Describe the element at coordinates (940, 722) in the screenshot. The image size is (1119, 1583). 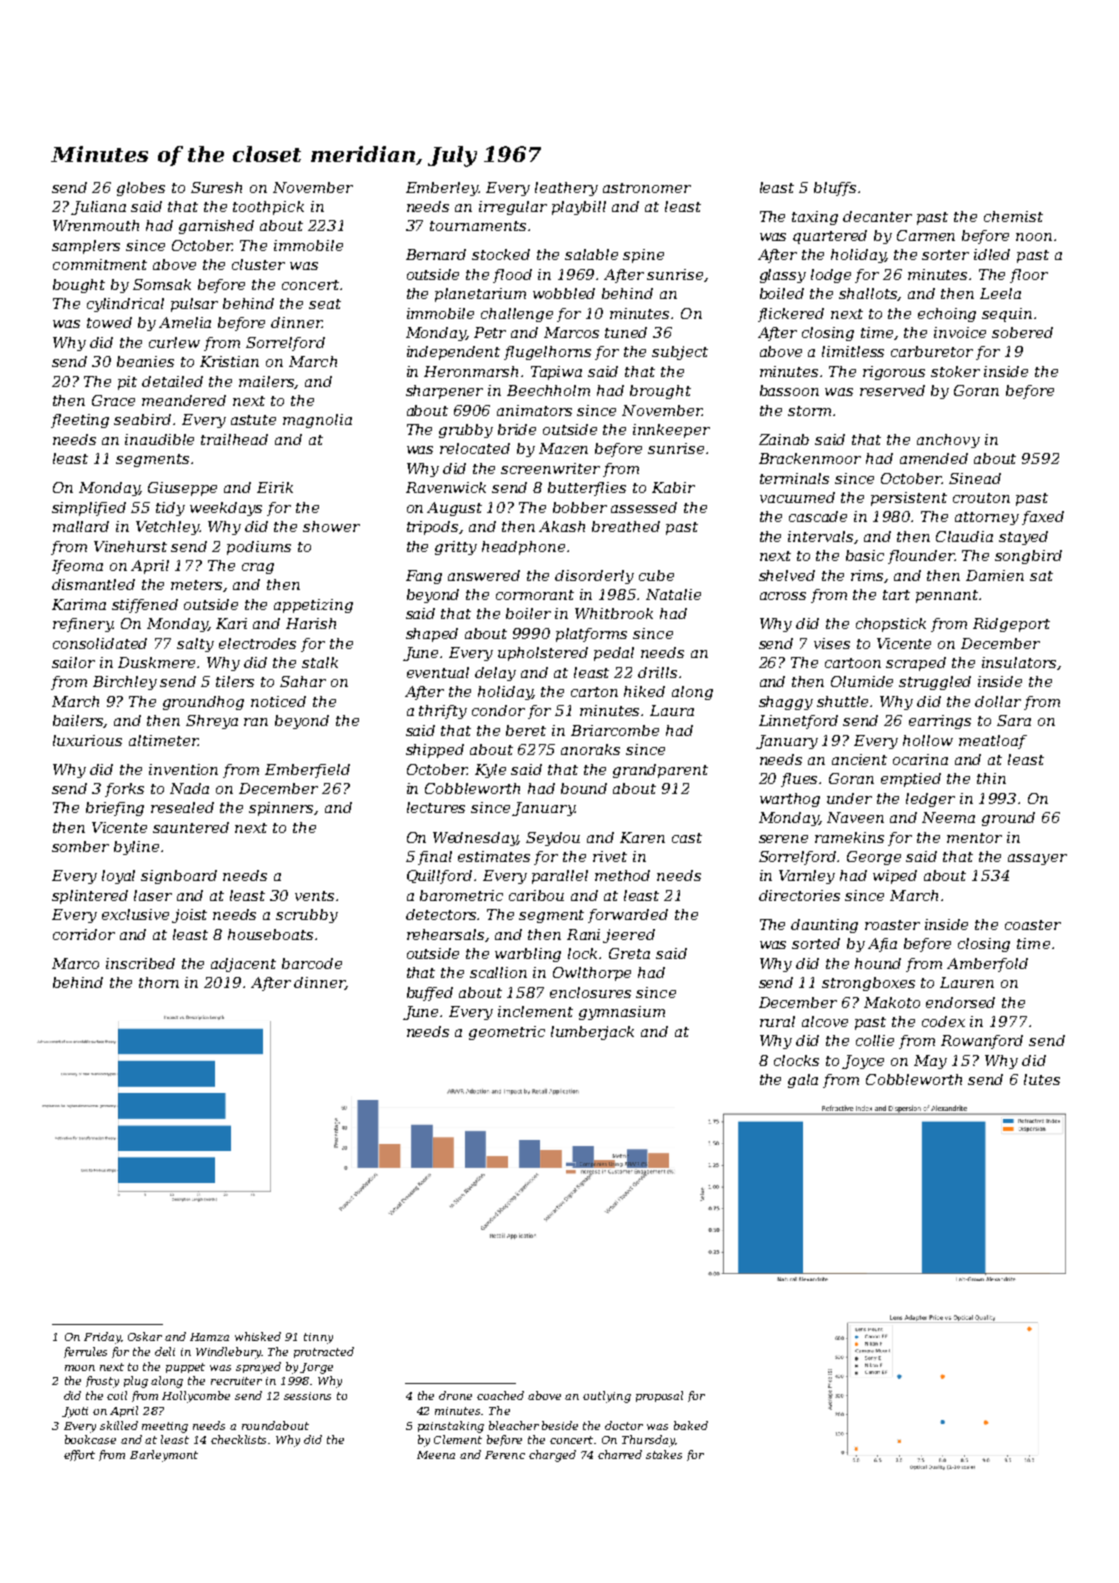
I see `earrings` at that location.
